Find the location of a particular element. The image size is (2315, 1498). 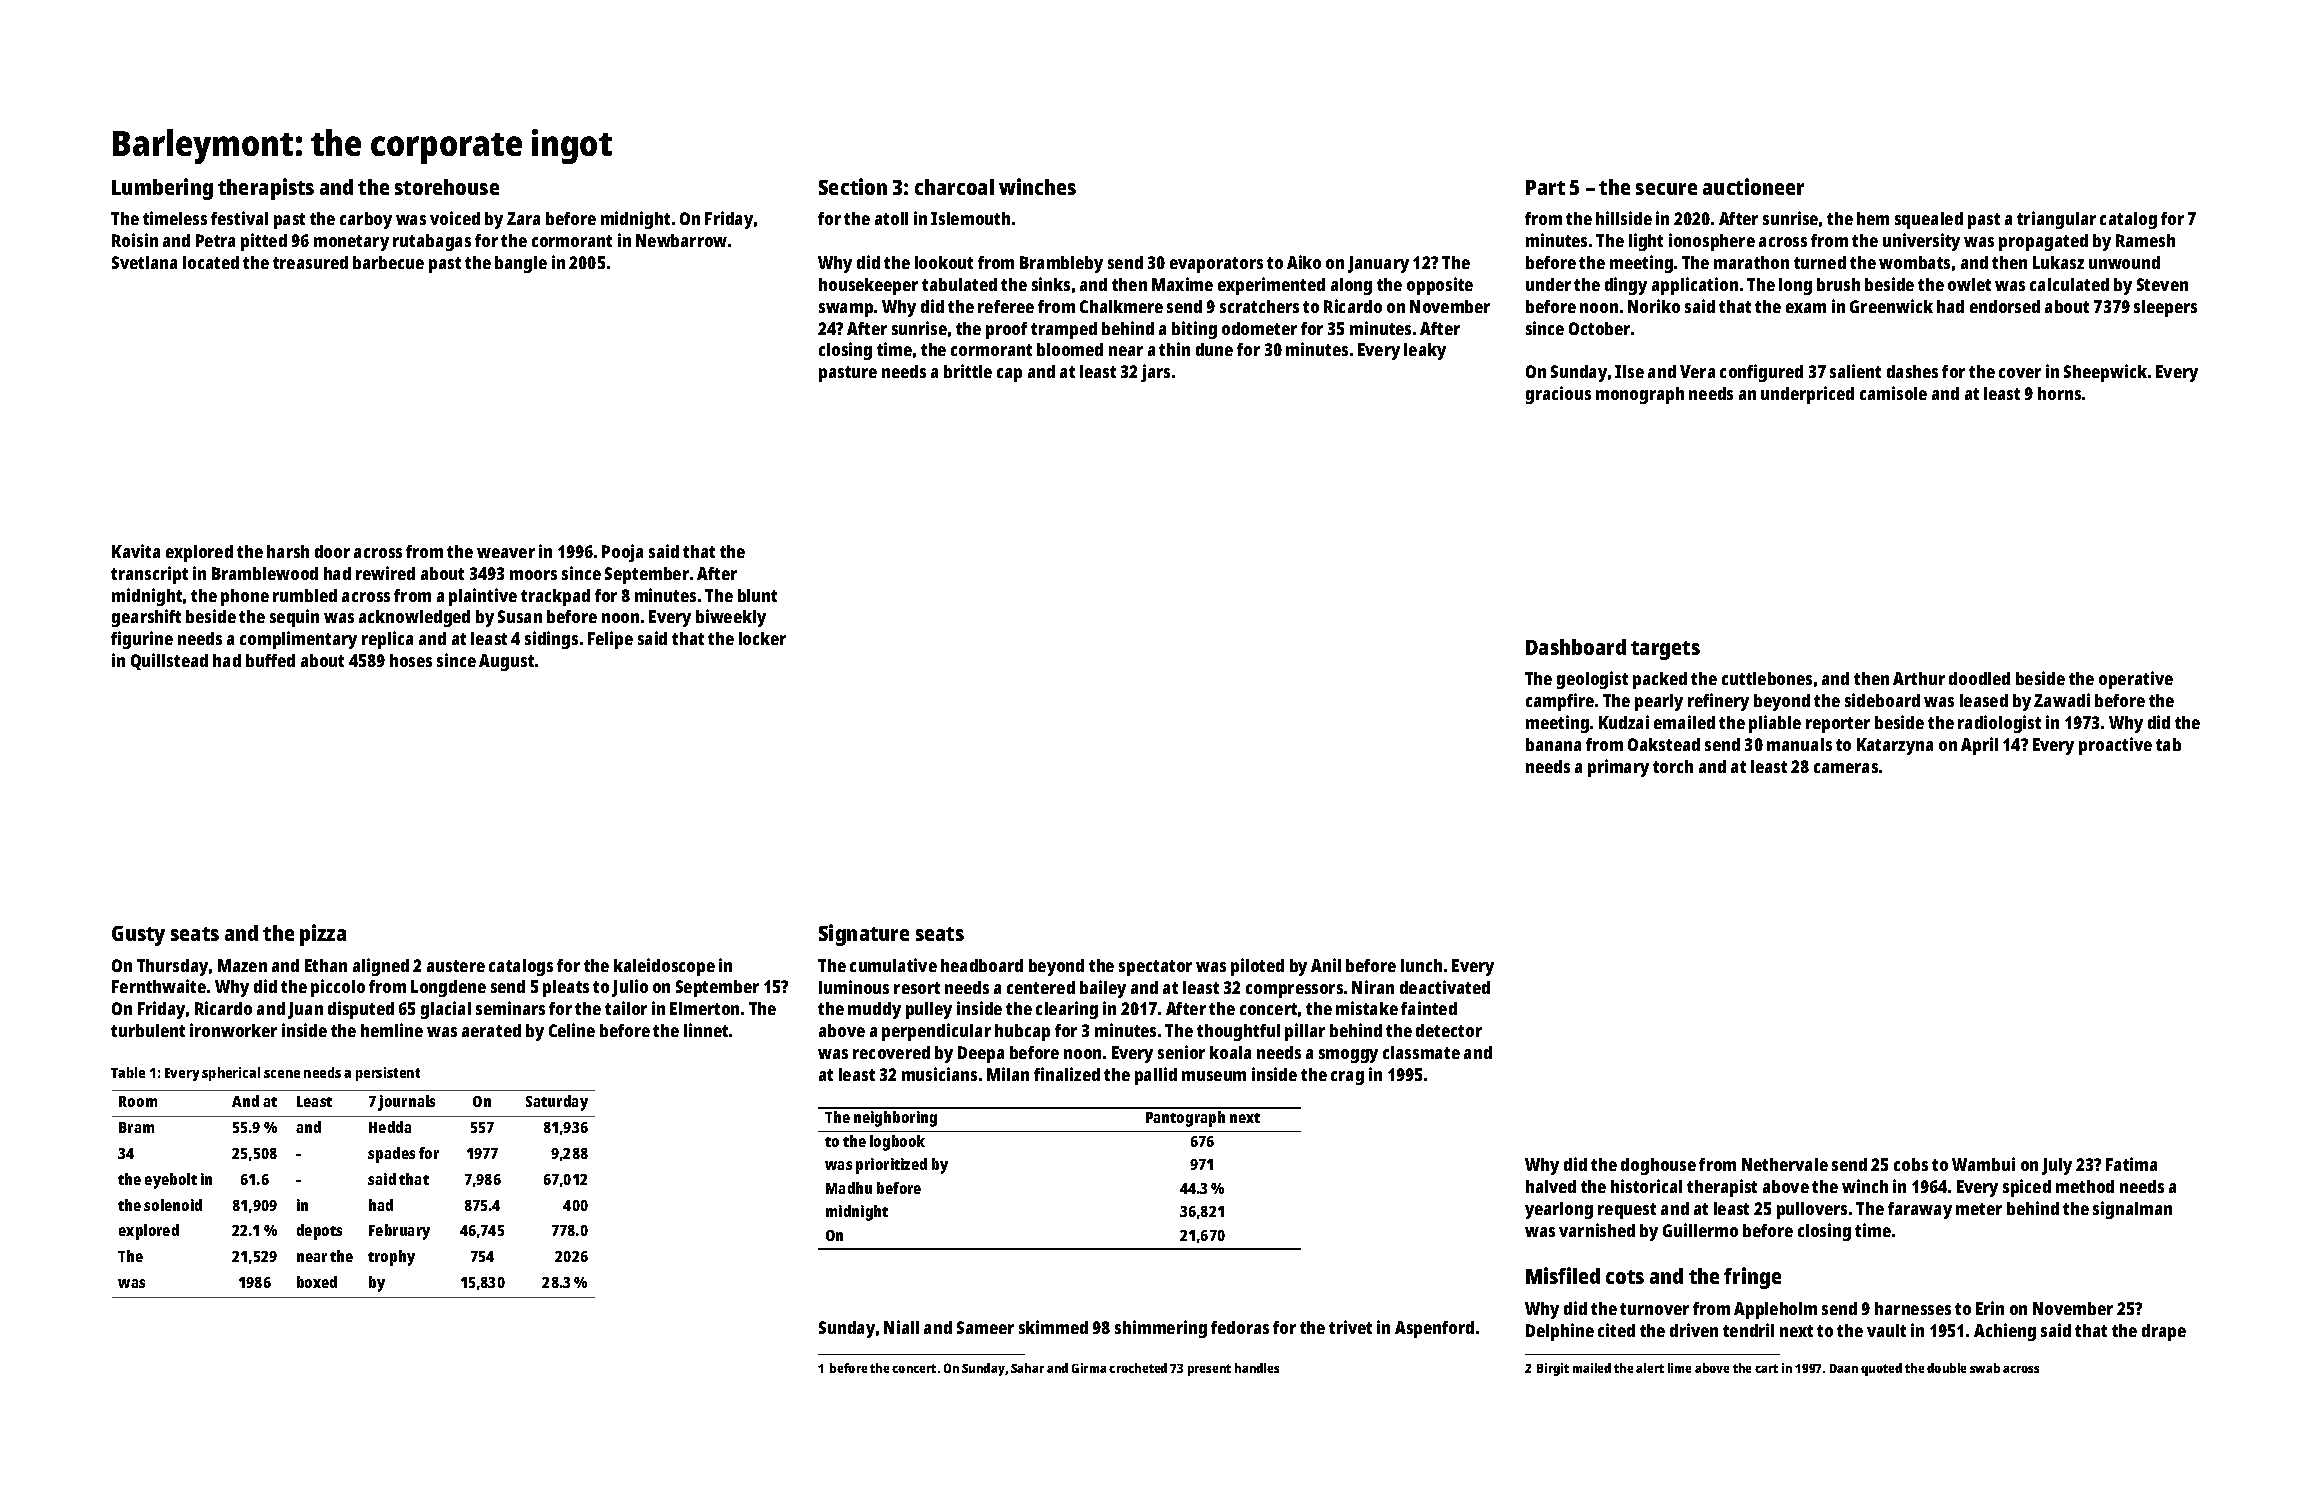

Chalkmere is located at coordinates (1121, 306).
